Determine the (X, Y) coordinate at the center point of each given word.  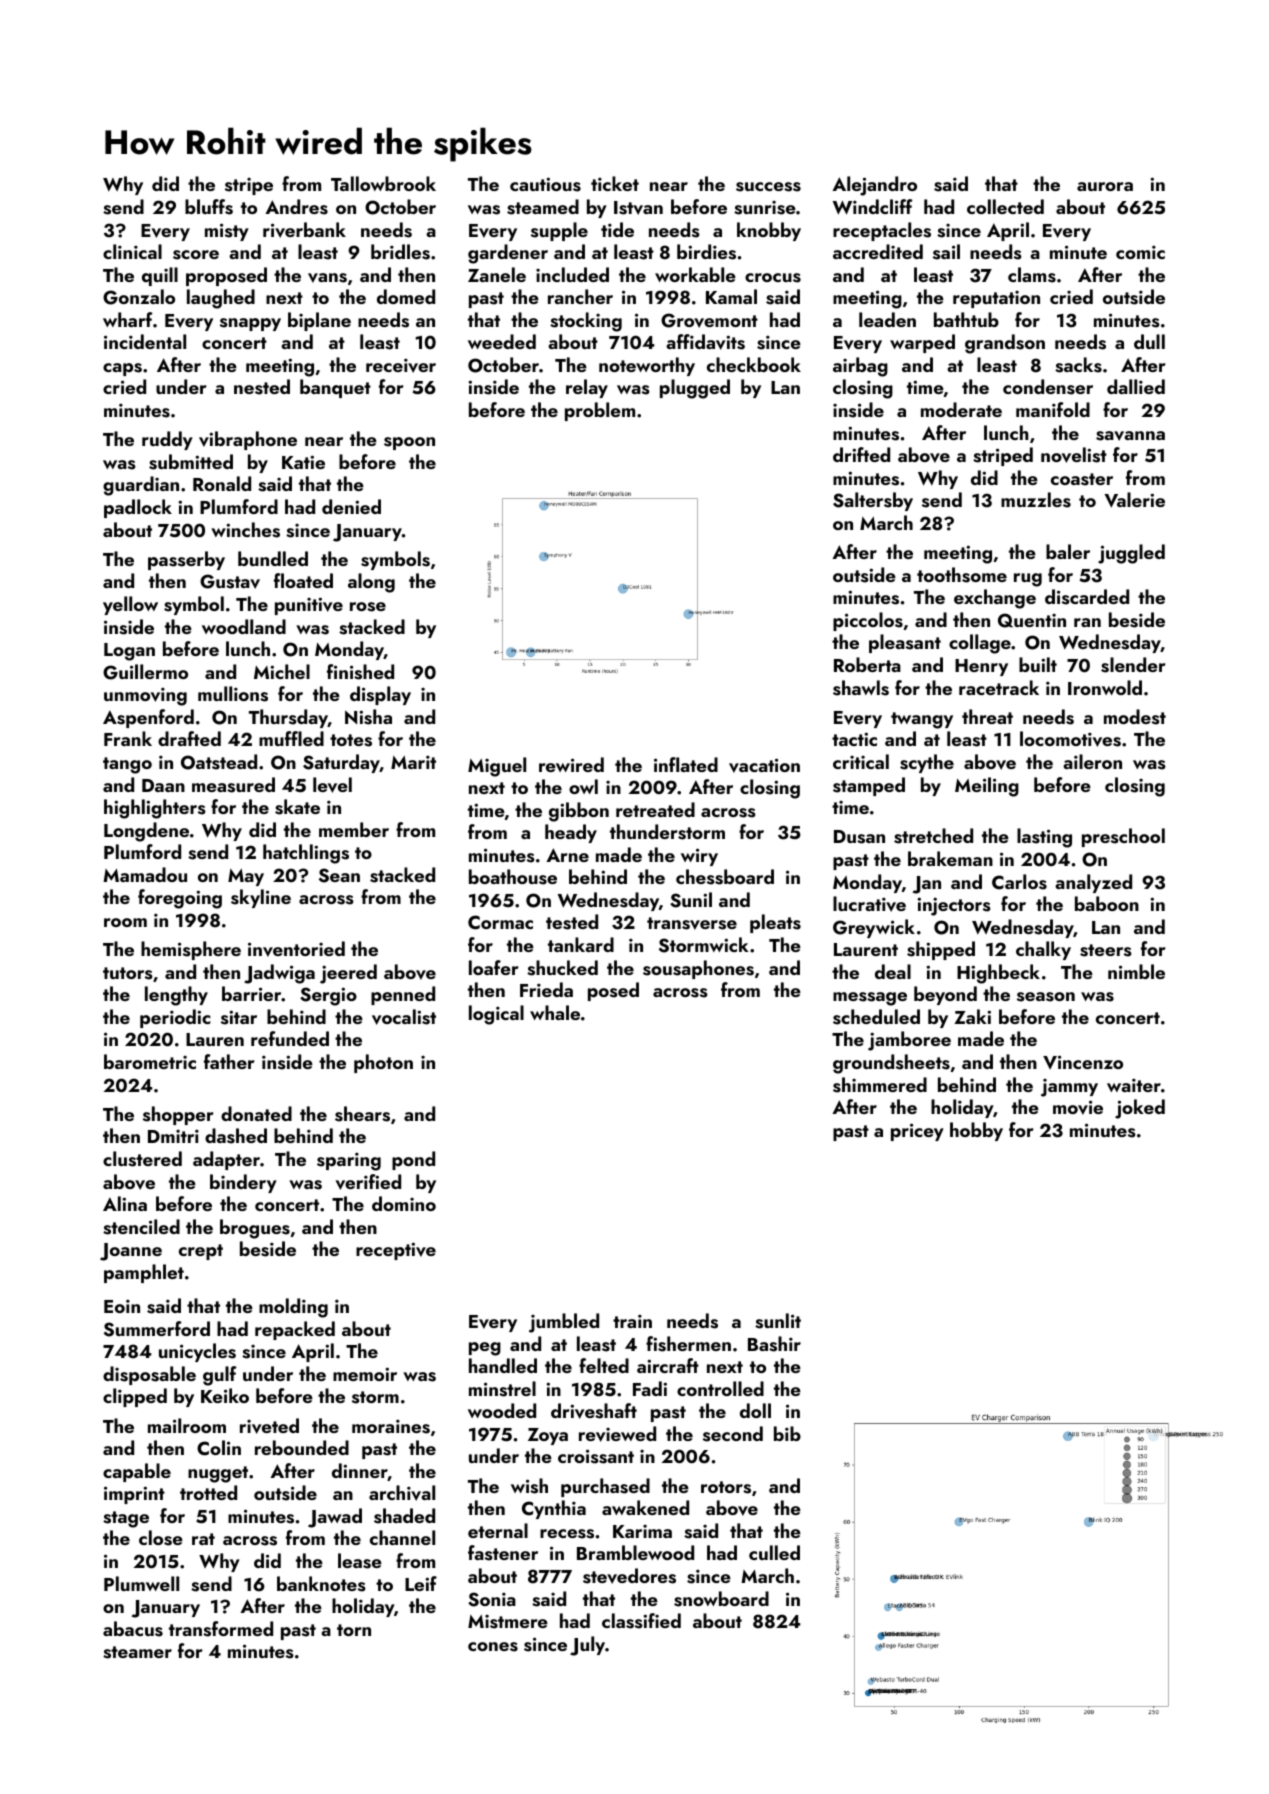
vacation (764, 765)
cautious (545, 184)
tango (127, 765)
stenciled (141, 1227)
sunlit (778, 1321)
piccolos (868, 621)
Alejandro (874, 186)
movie (1078, 1107)
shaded (404, 1516)
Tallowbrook (383, 183)
